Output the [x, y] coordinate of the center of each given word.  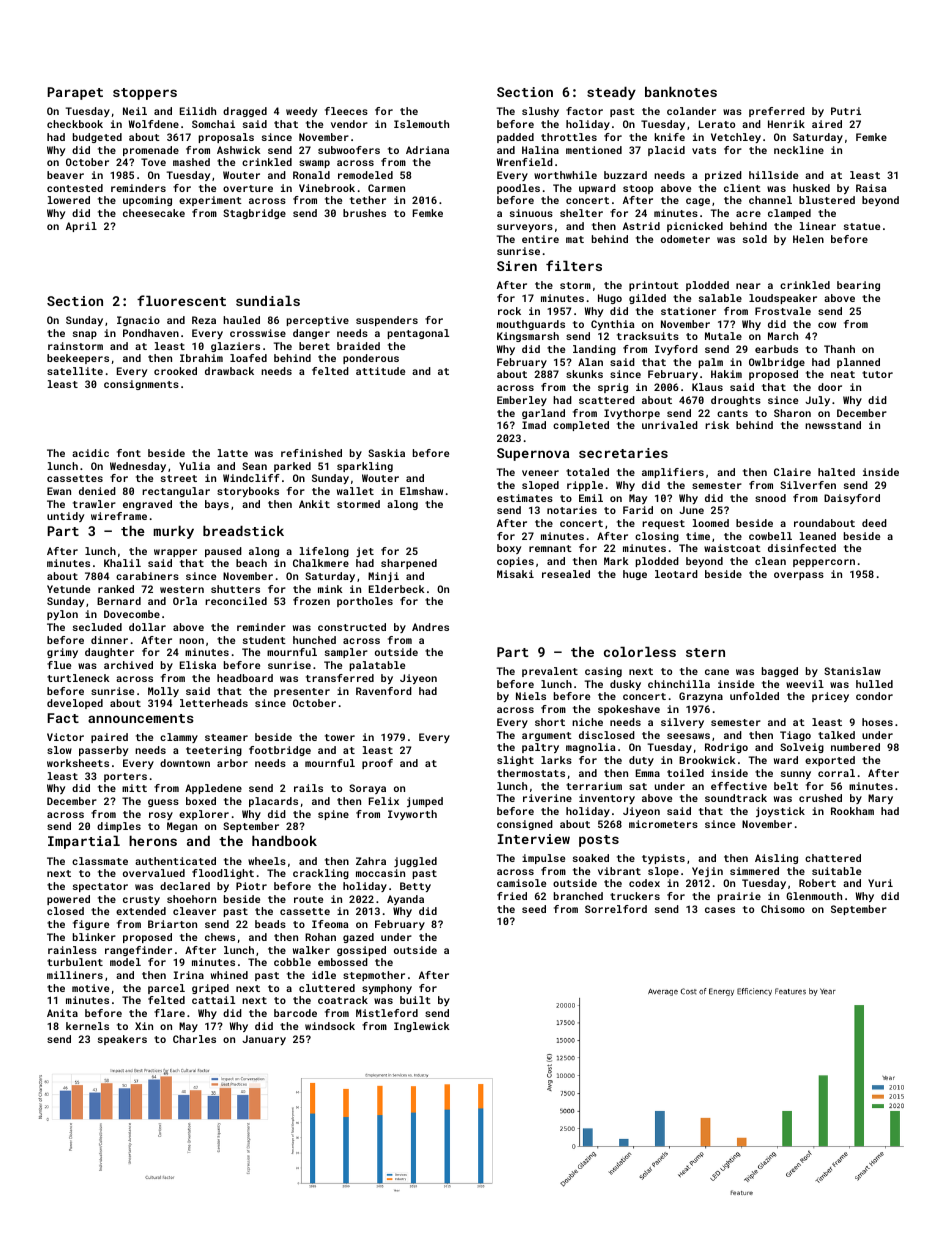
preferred [777, 112]
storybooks [248, 492]
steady [611, 93]
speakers [122, 1040]
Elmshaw [421, 491]
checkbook [75, 124]
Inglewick [422, 1027]
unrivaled [670, 425]
